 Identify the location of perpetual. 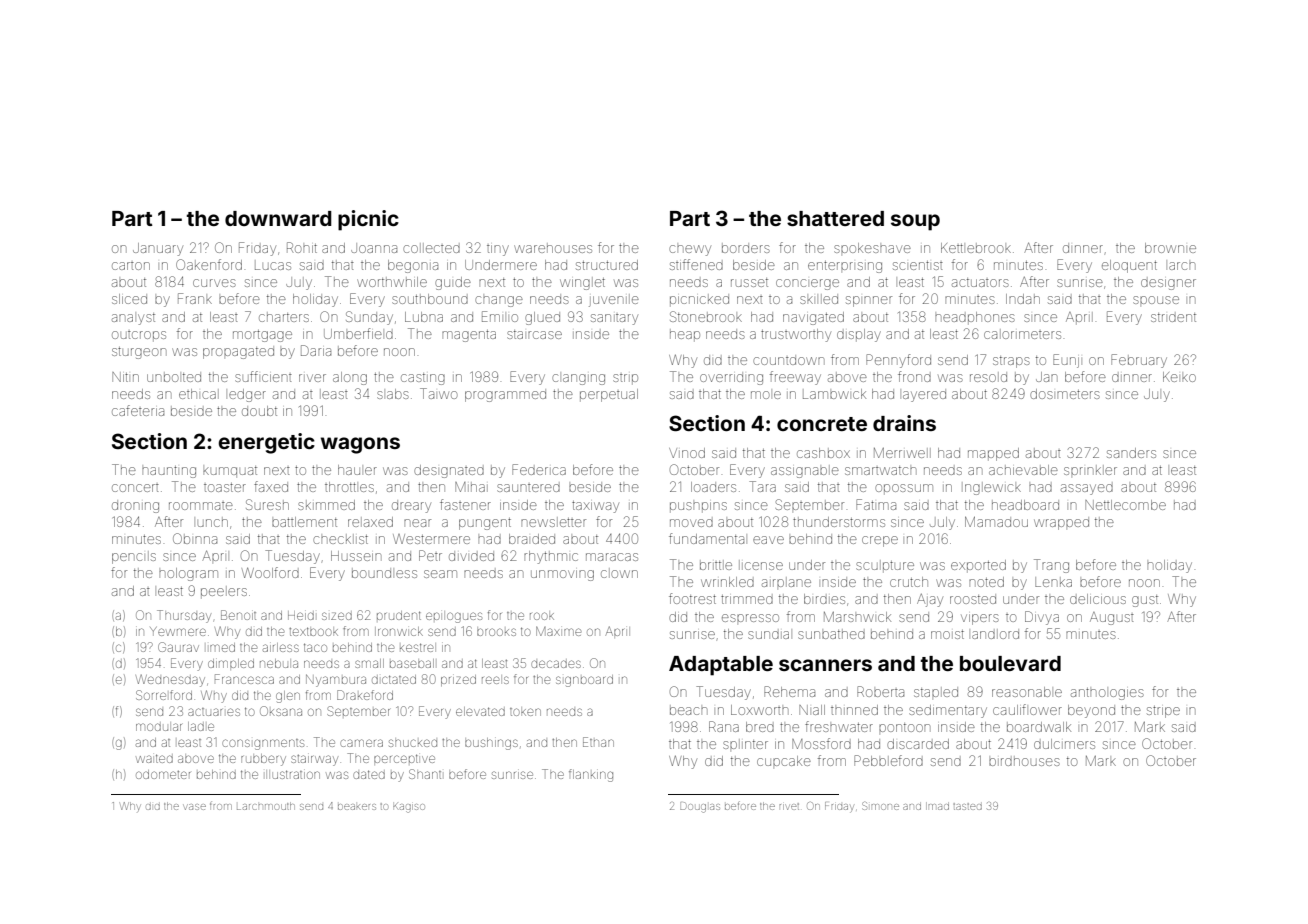
(609, 395).
